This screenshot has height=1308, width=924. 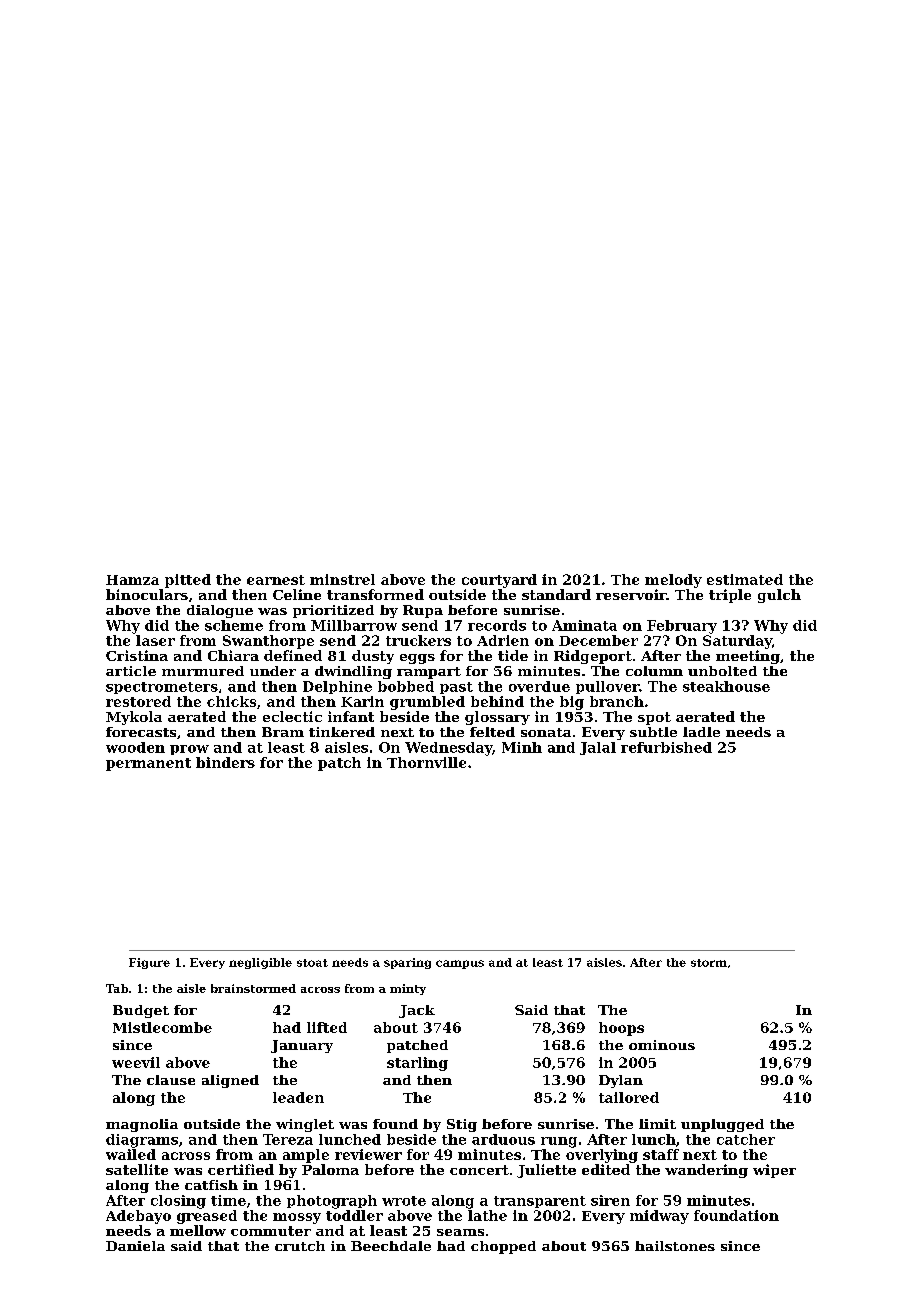 I want to click on hailstones, so click(x=675, y=1246).
